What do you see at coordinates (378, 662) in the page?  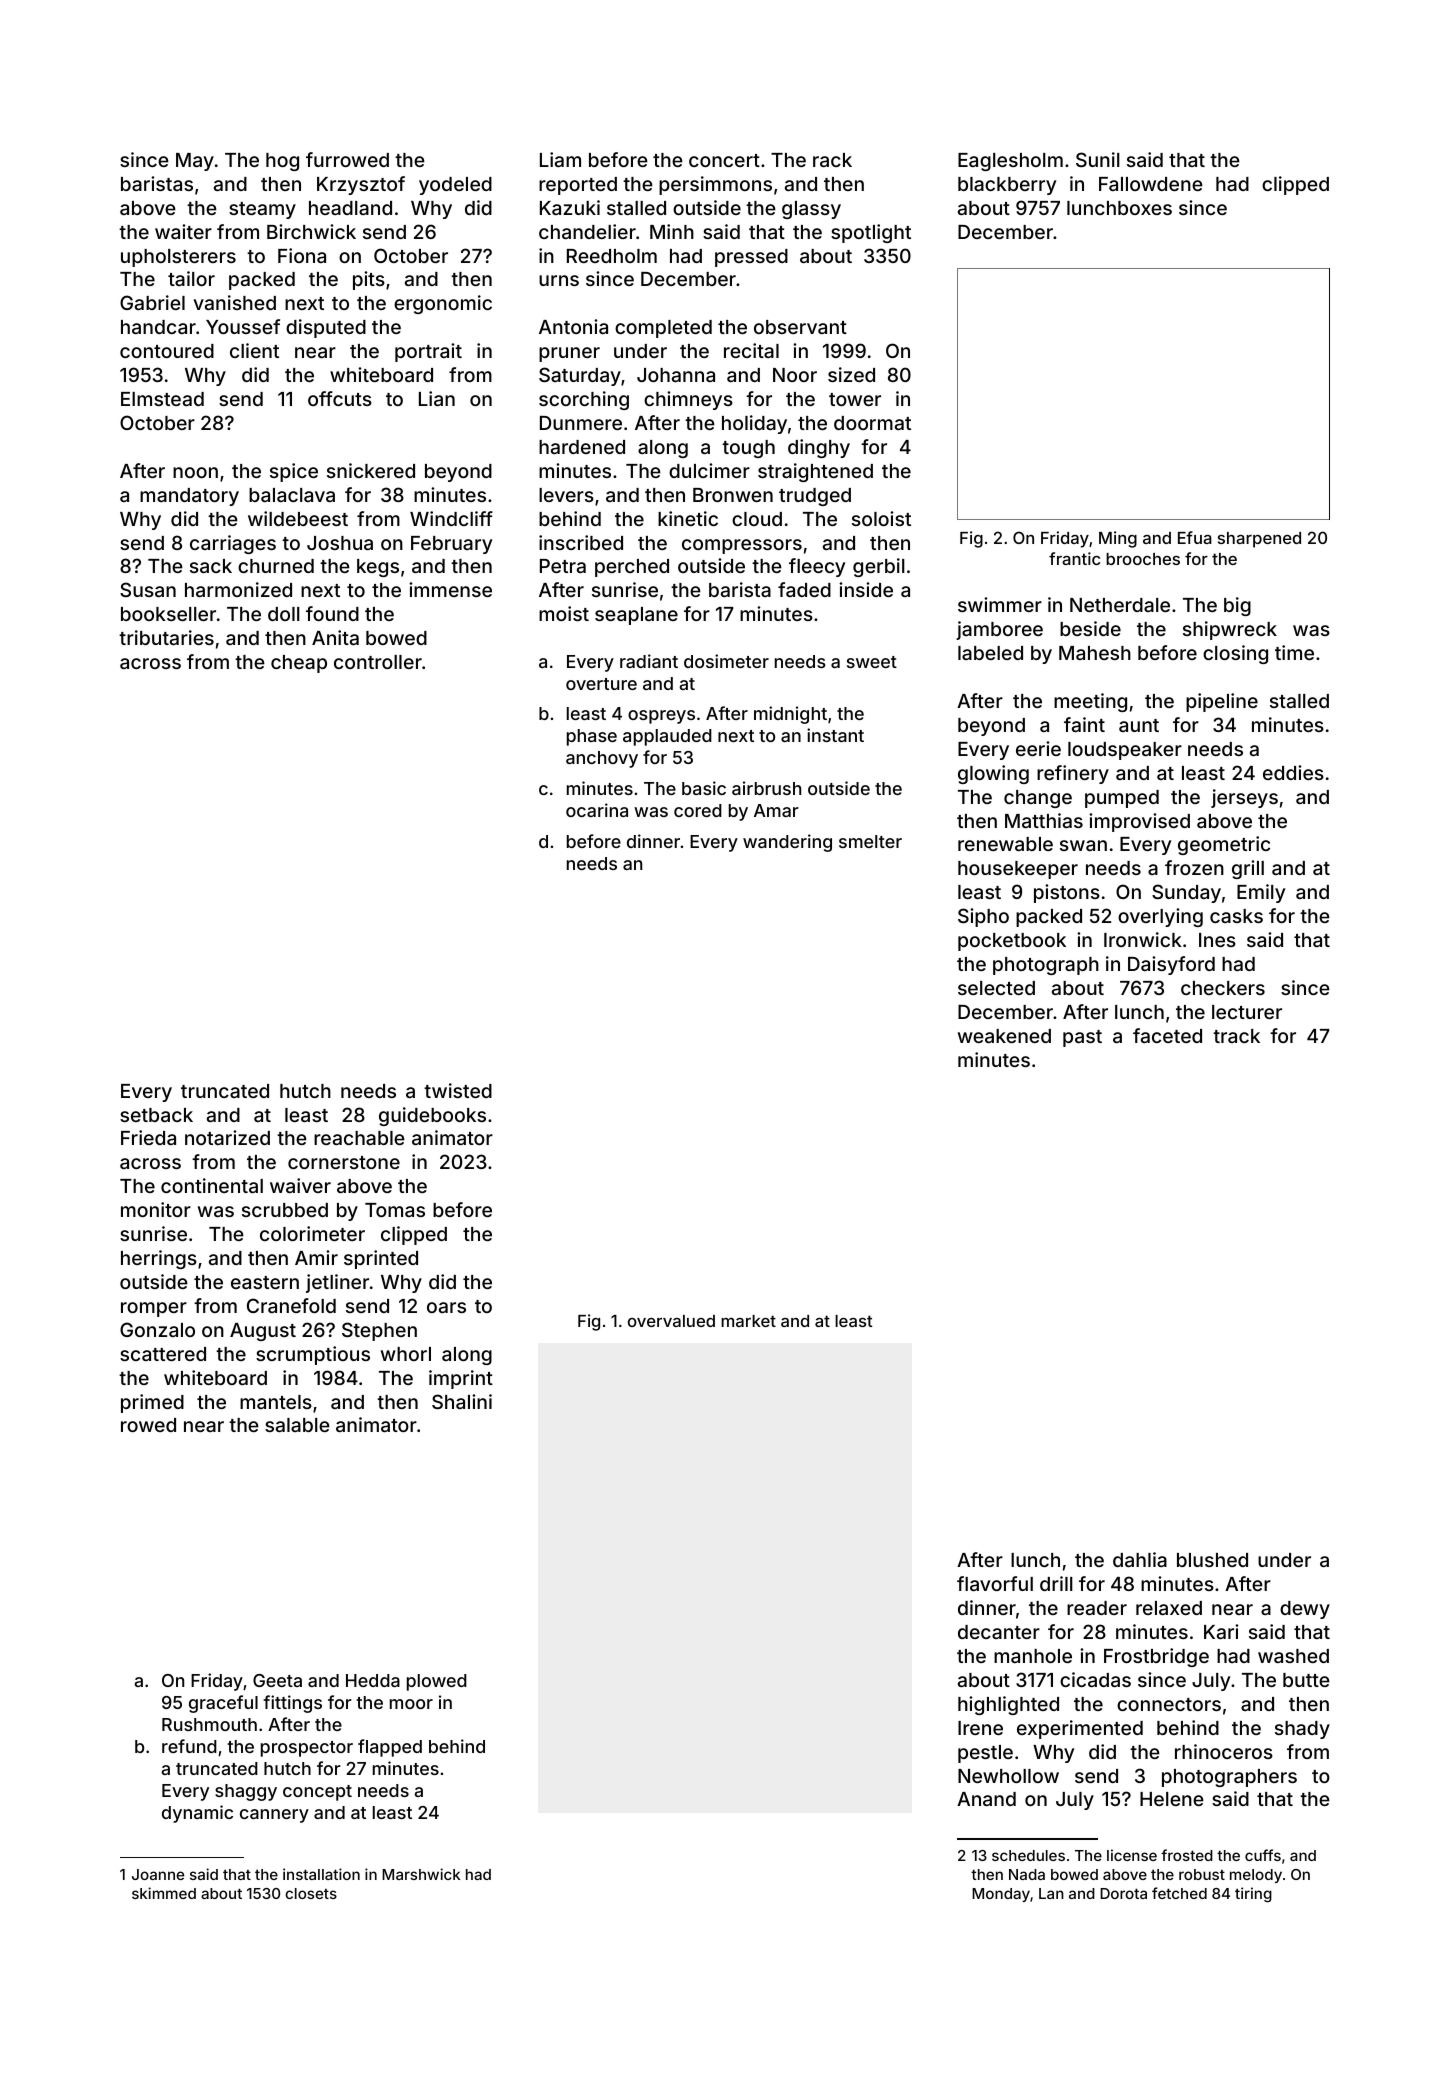 I see `controller` at bounding box center [378, 662].
